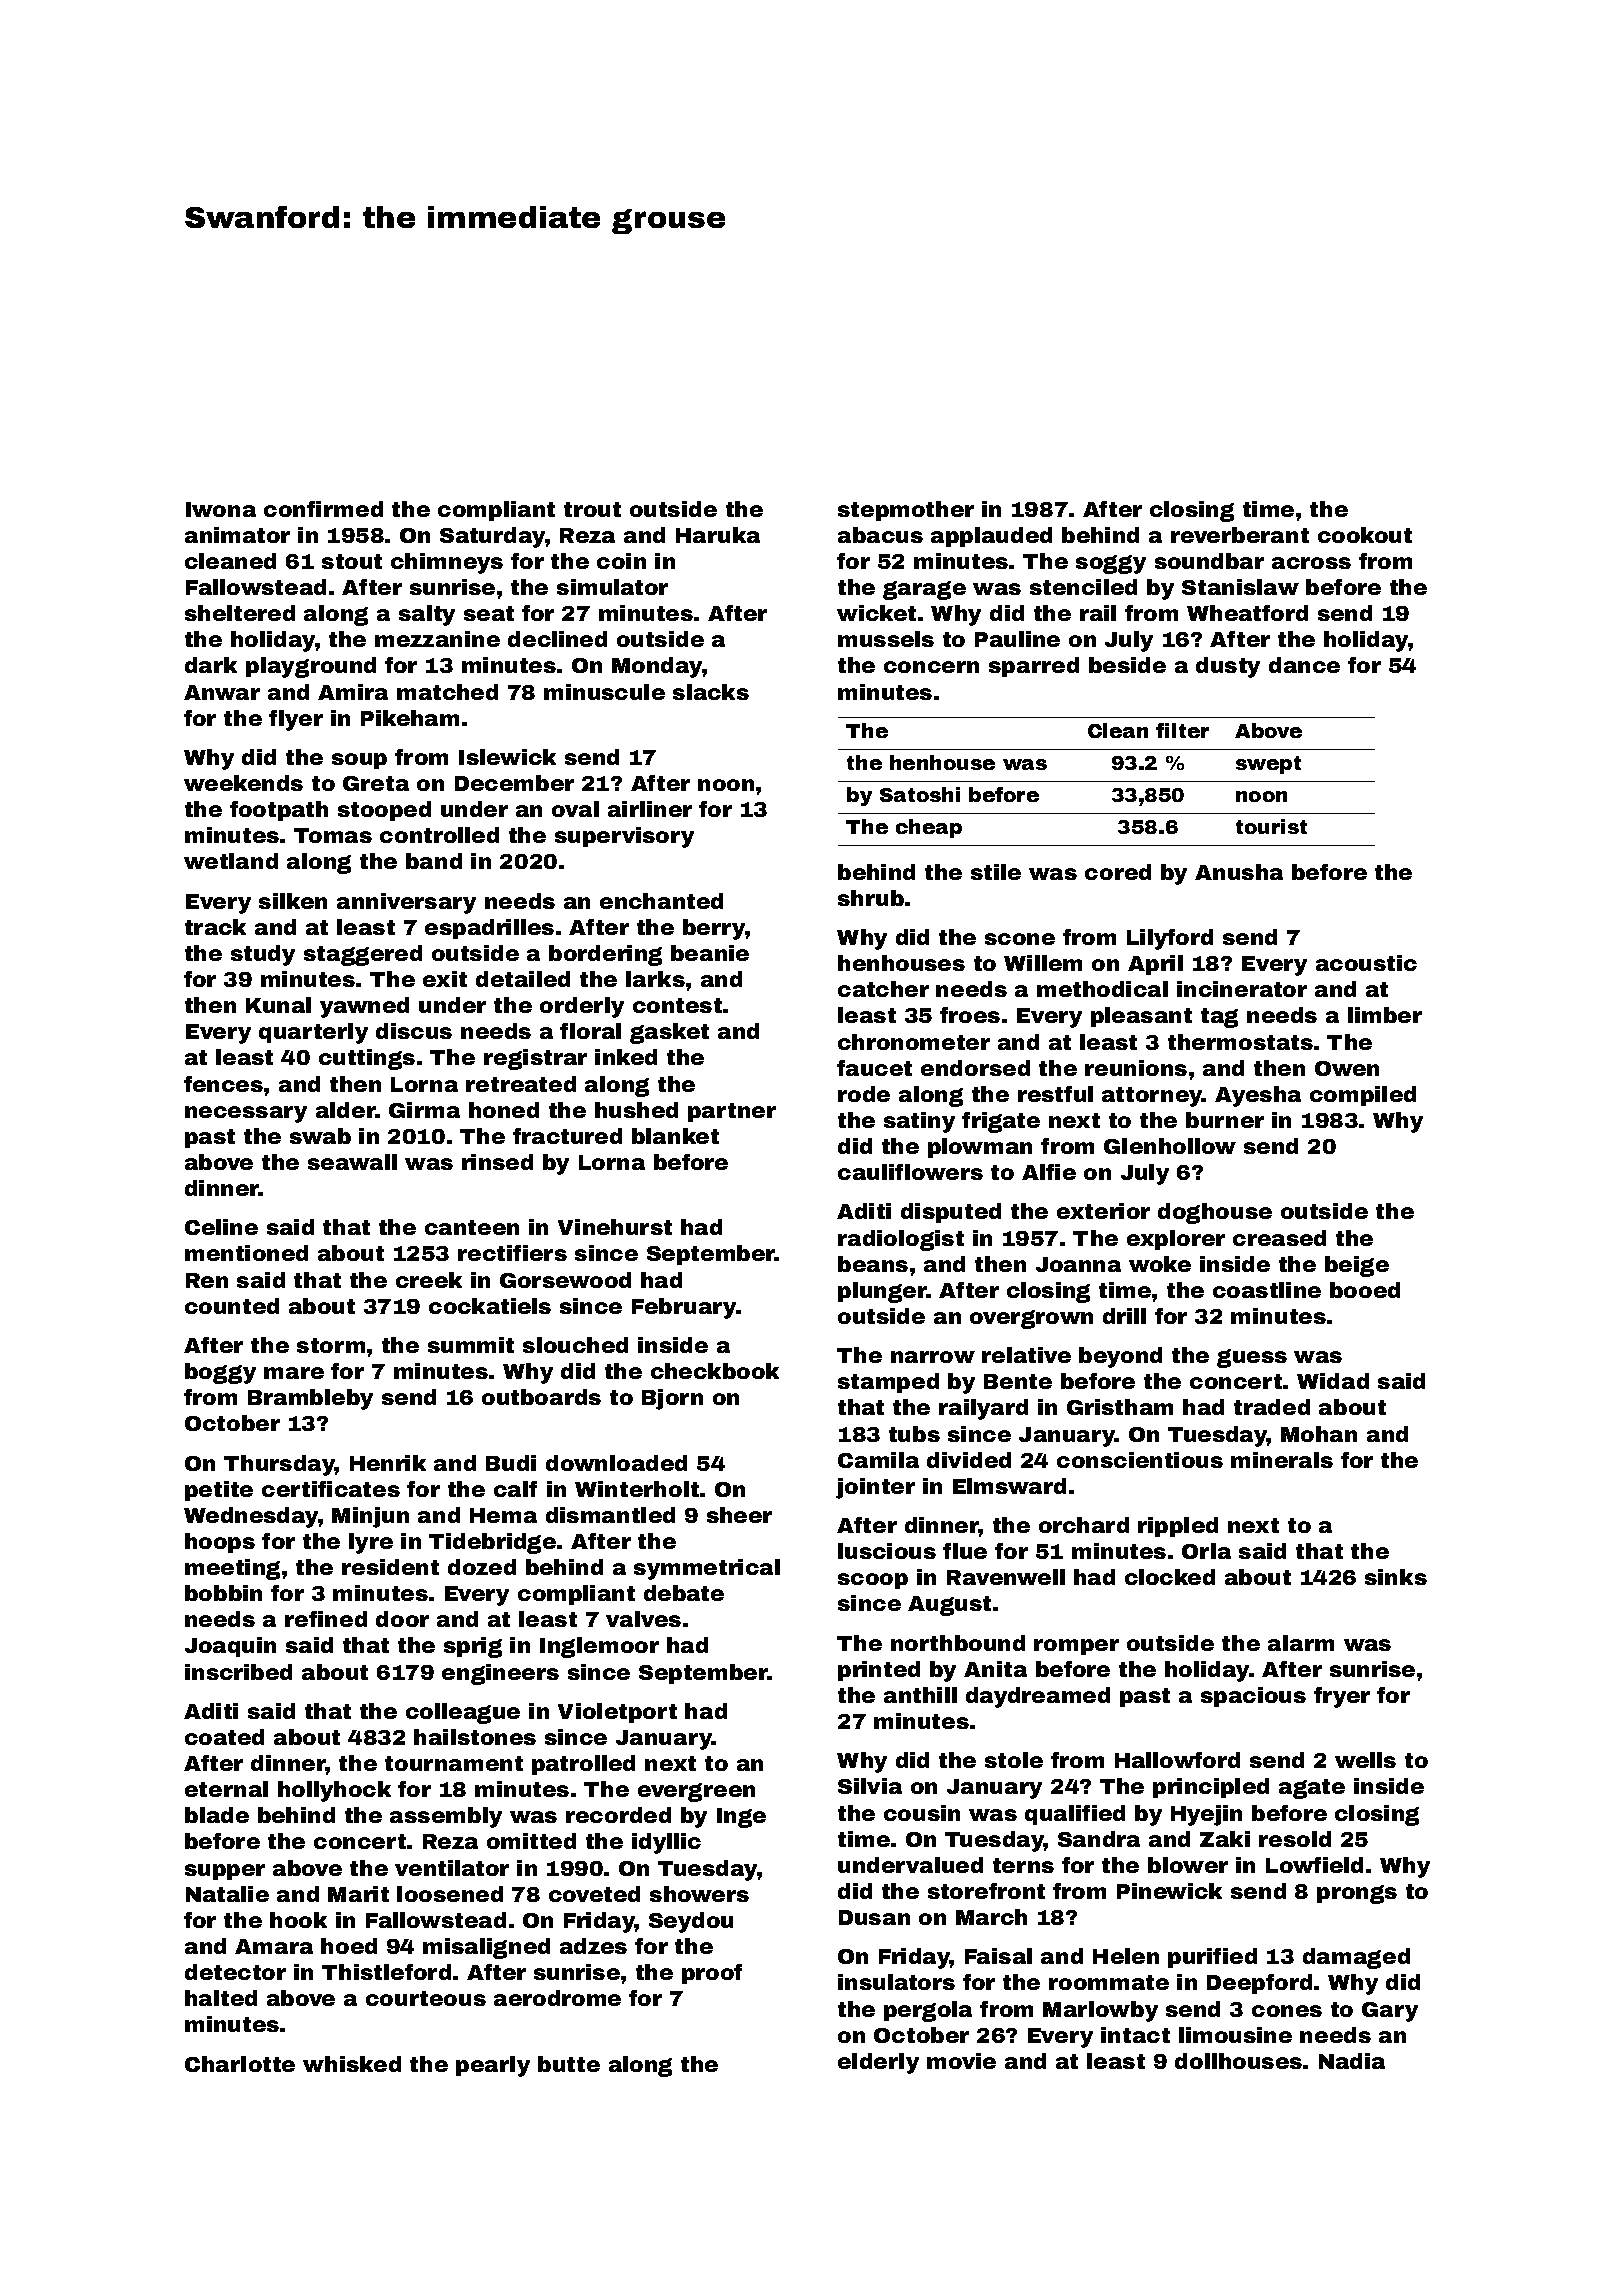  What do you see at coordinates (615, 1227) in the screenshot?
I see `Vinehurst` at bounding box center [615, 1227].
